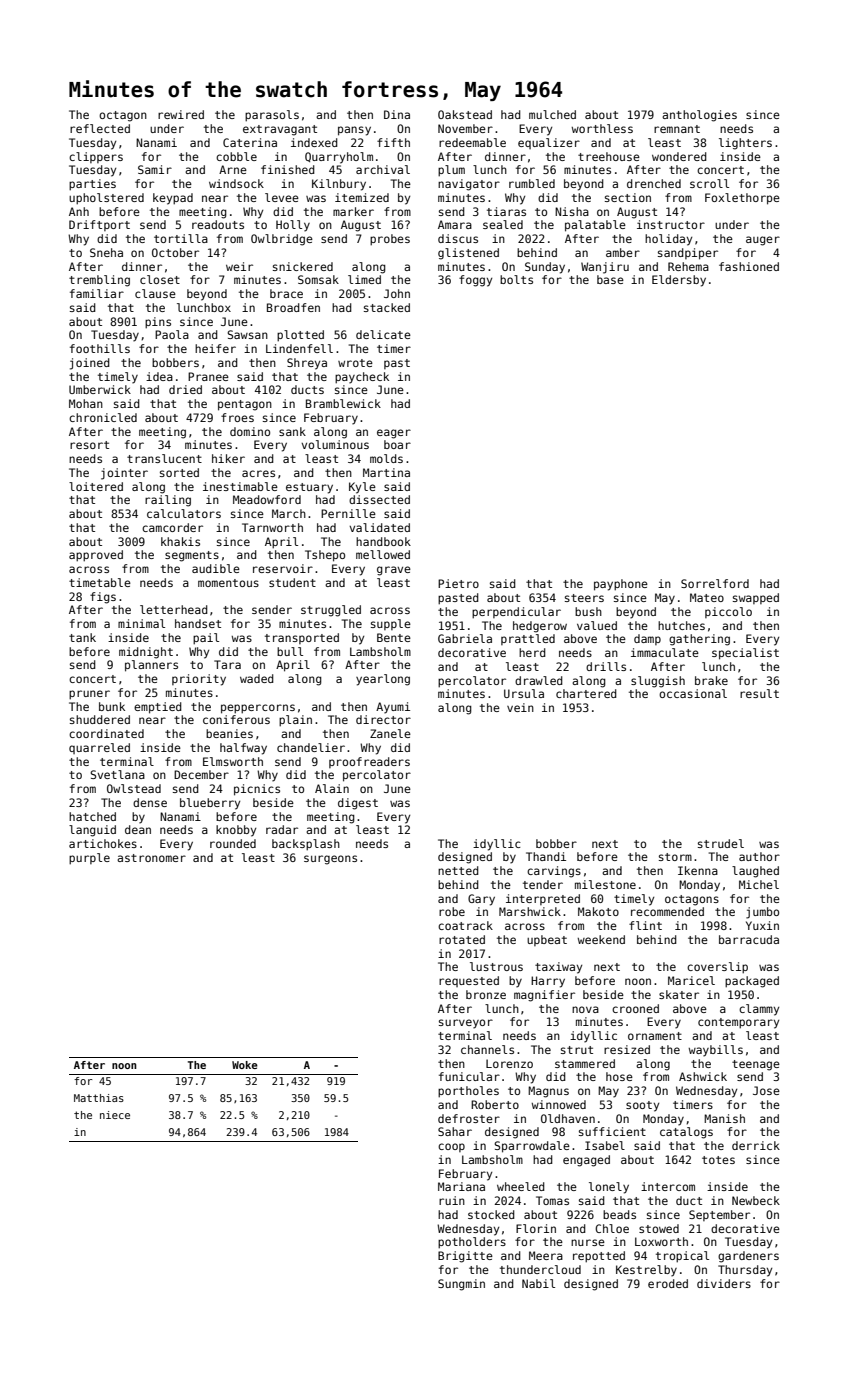 The image size is (849, 1400). I want to click on Magnus, so click(548, 1092).
